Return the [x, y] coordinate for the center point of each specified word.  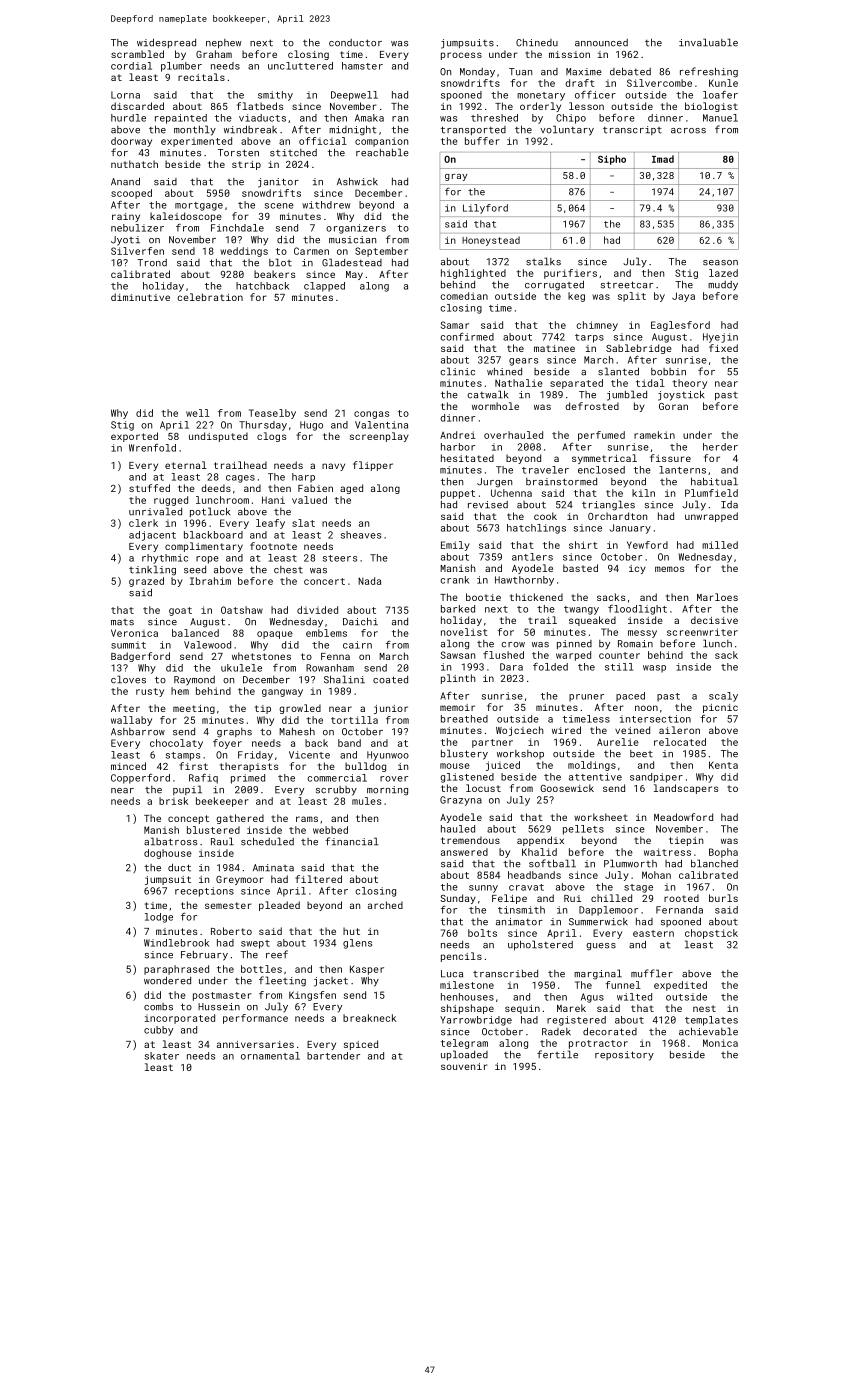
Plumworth [630, 863]
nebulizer [137, 228]
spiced [361, 1045]
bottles [261, 969]
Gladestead [352, 262]
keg [576, 297]
